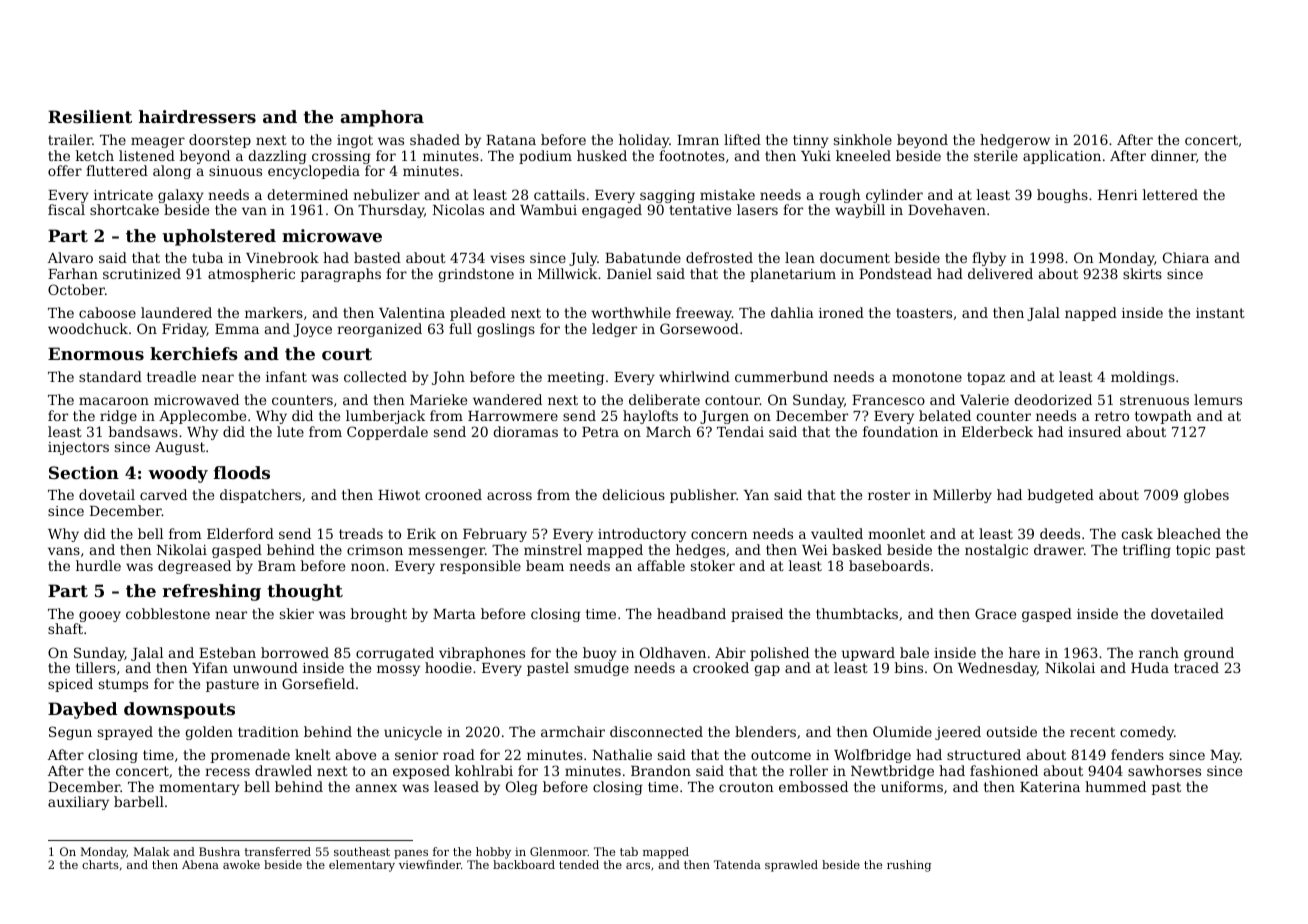 Image resolution: width=1308 pixels, height=924 pixels. What do you see at coordinates (601, 669) in the screenshot?
I see `smudge` at bounding box center [601, 669].
